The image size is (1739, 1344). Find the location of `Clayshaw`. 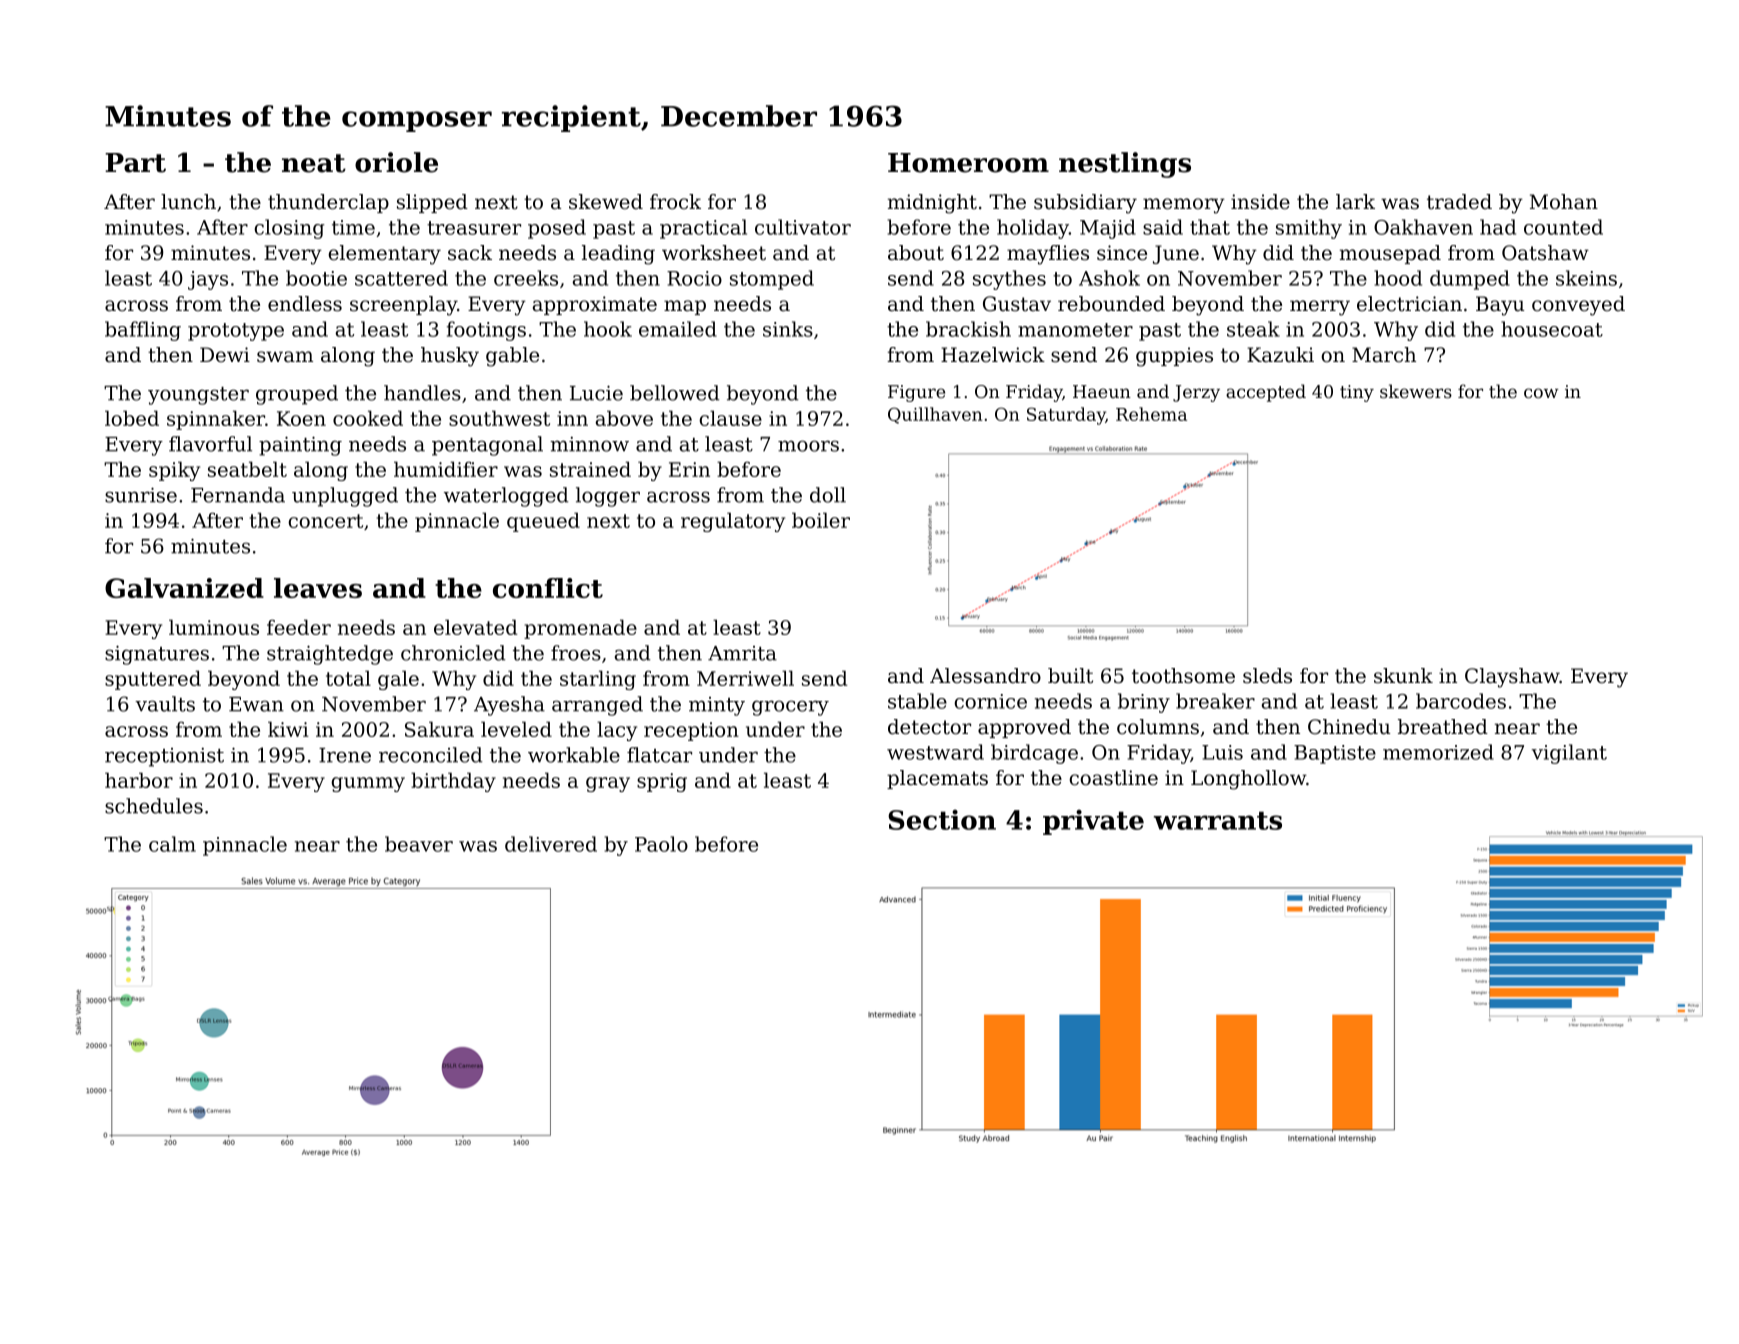

Clayshaw is located at coordinates (1512, 678).
